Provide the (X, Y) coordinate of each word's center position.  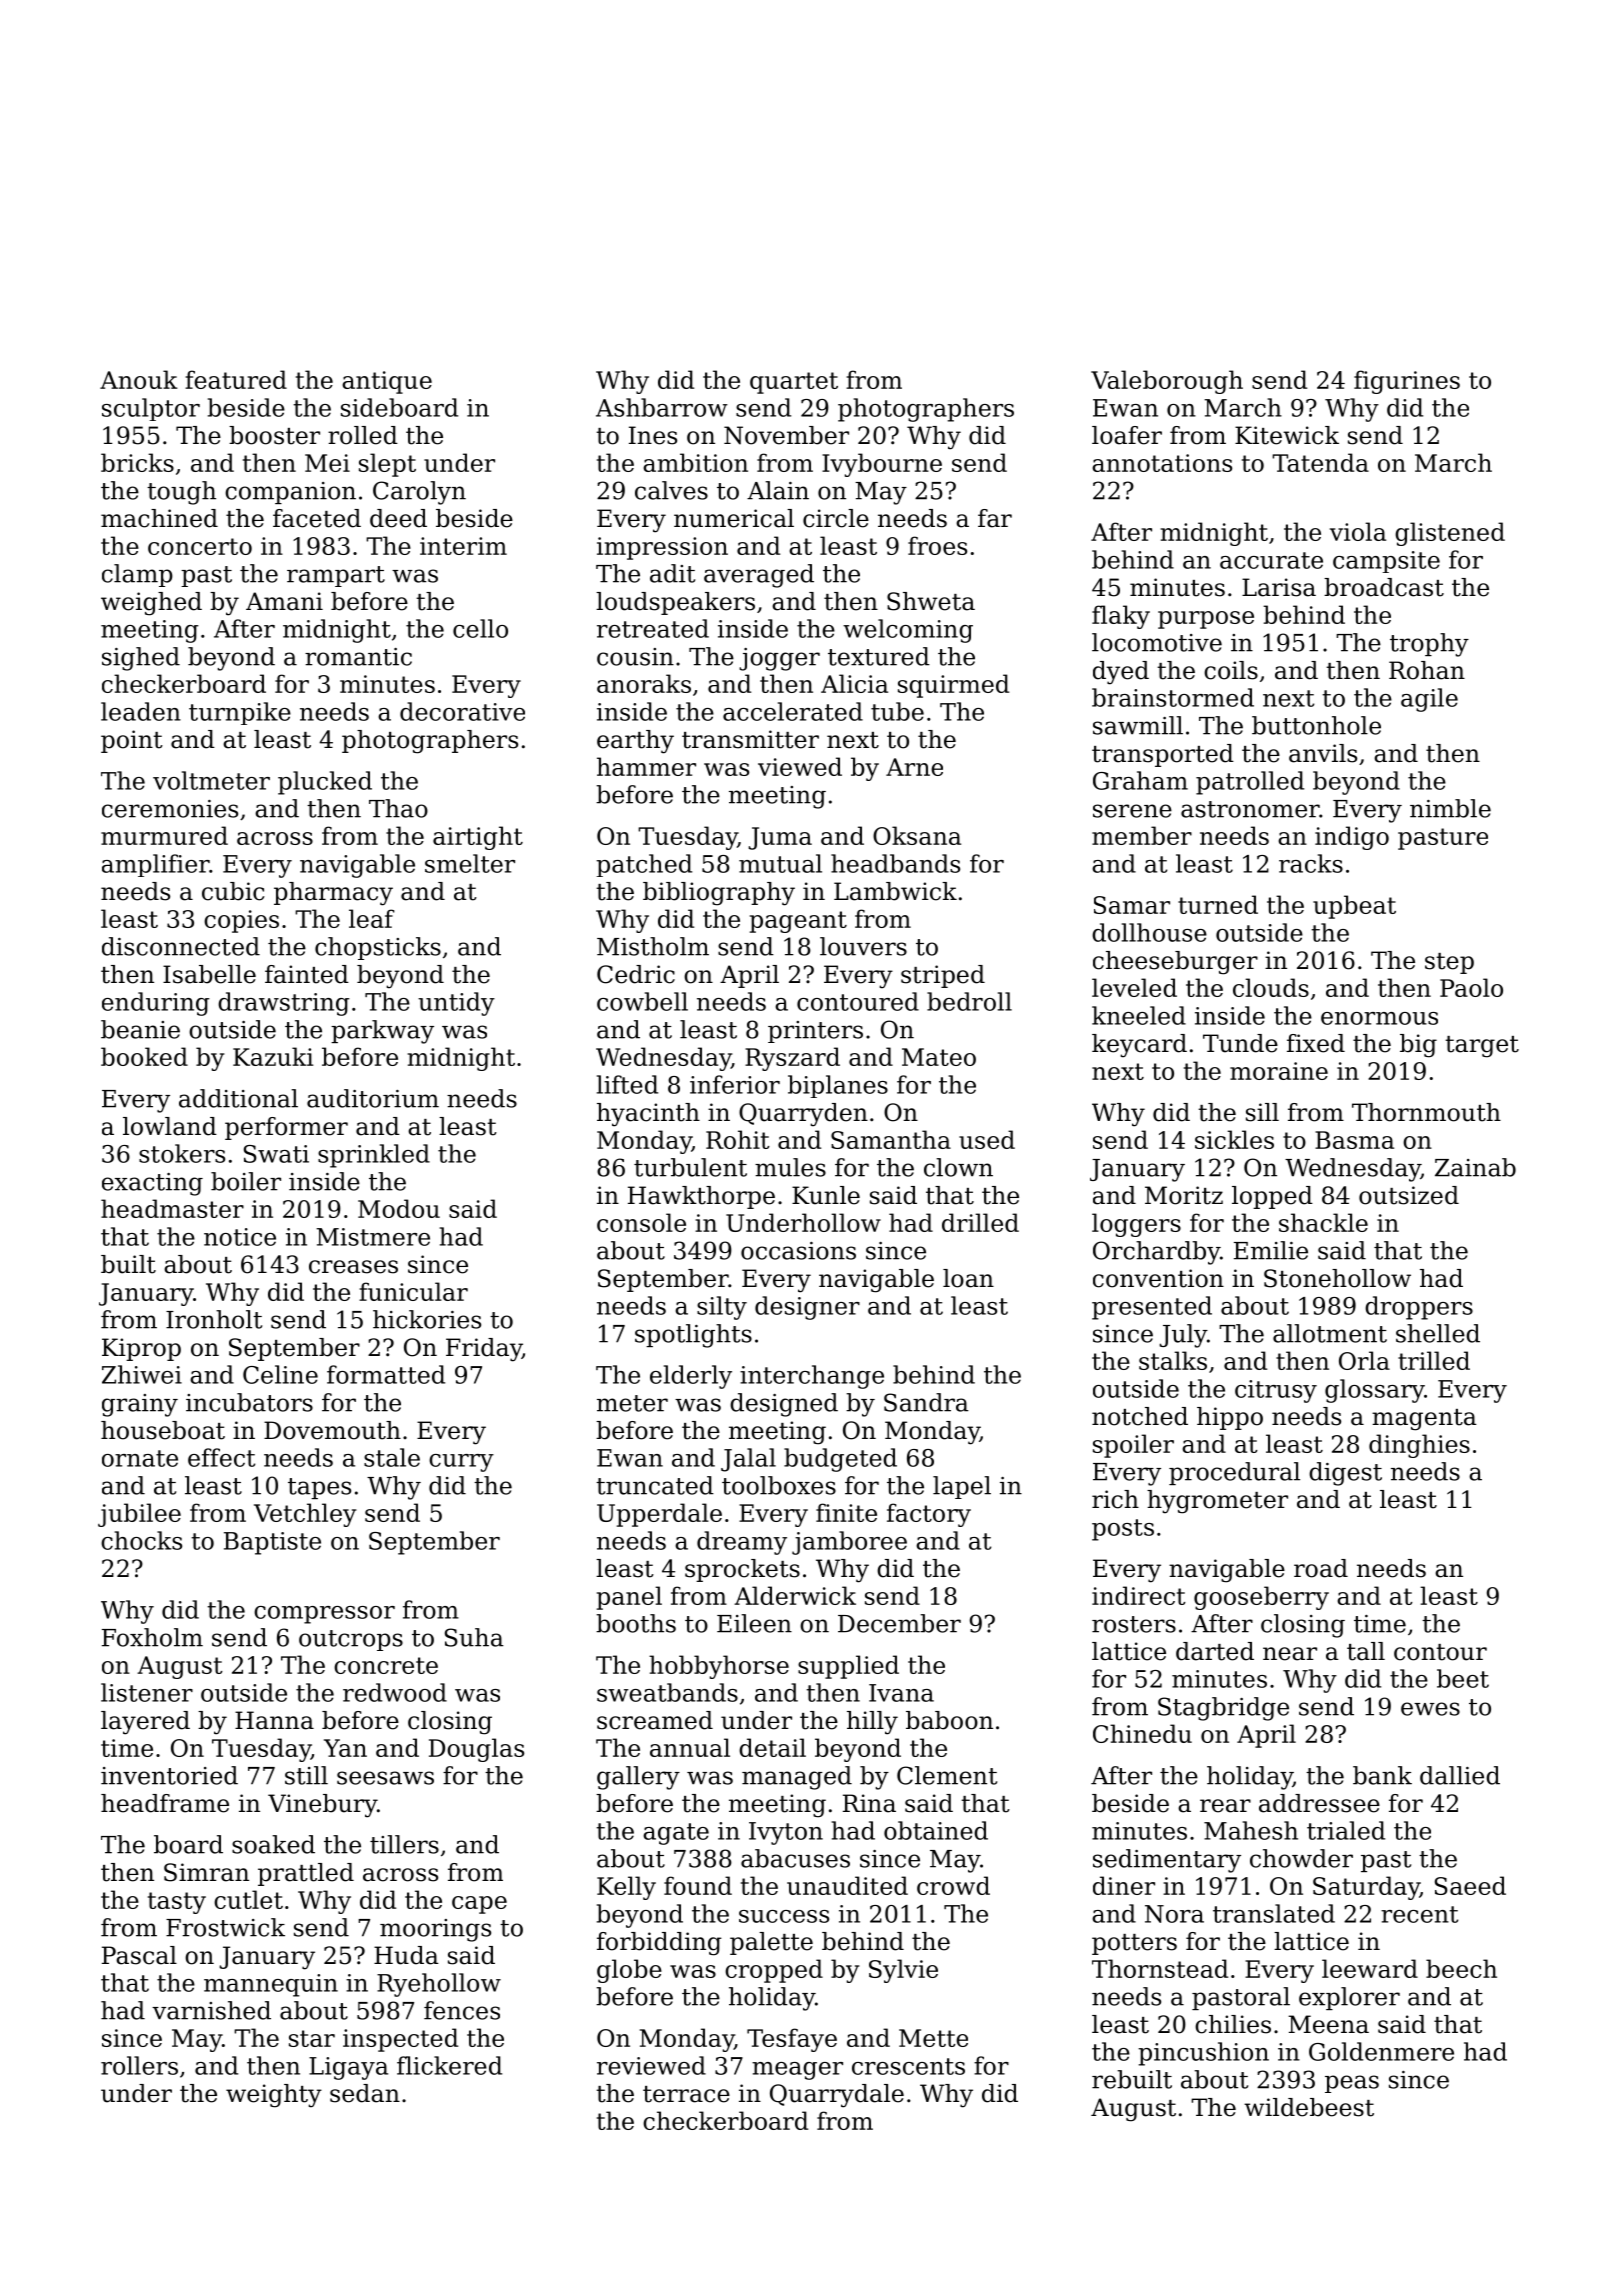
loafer (1127, 435)
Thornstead (1160, 1968)
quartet (794, 383)
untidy (456, 1004)
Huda (406, 1955)
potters (1134, 1944)
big (1418, 1046)
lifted (627, 1084)
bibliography (719, 894)
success (784, 1916)
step (1449, 963)
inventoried (169, 1775)
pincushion (1203, 2054)
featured (236, 379)
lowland (170, 1126)
